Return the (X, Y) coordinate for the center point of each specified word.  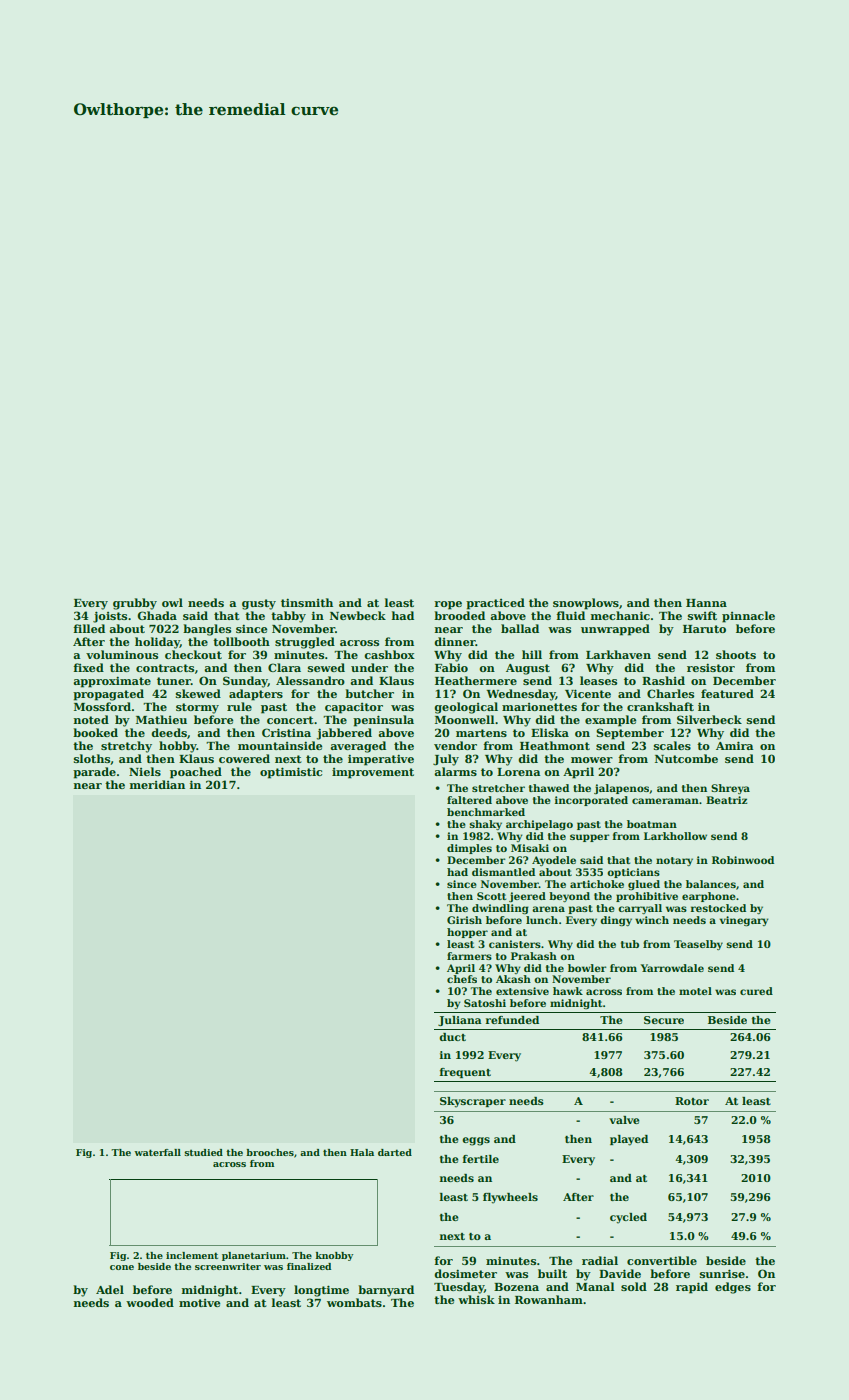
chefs (462, 979)
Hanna (706, 603)
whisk (476, 1299)
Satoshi (485, 1003)
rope (448, 605)
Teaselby (698, 945)
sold (634, 1286)
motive (199, 1303)
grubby (135, 604)
